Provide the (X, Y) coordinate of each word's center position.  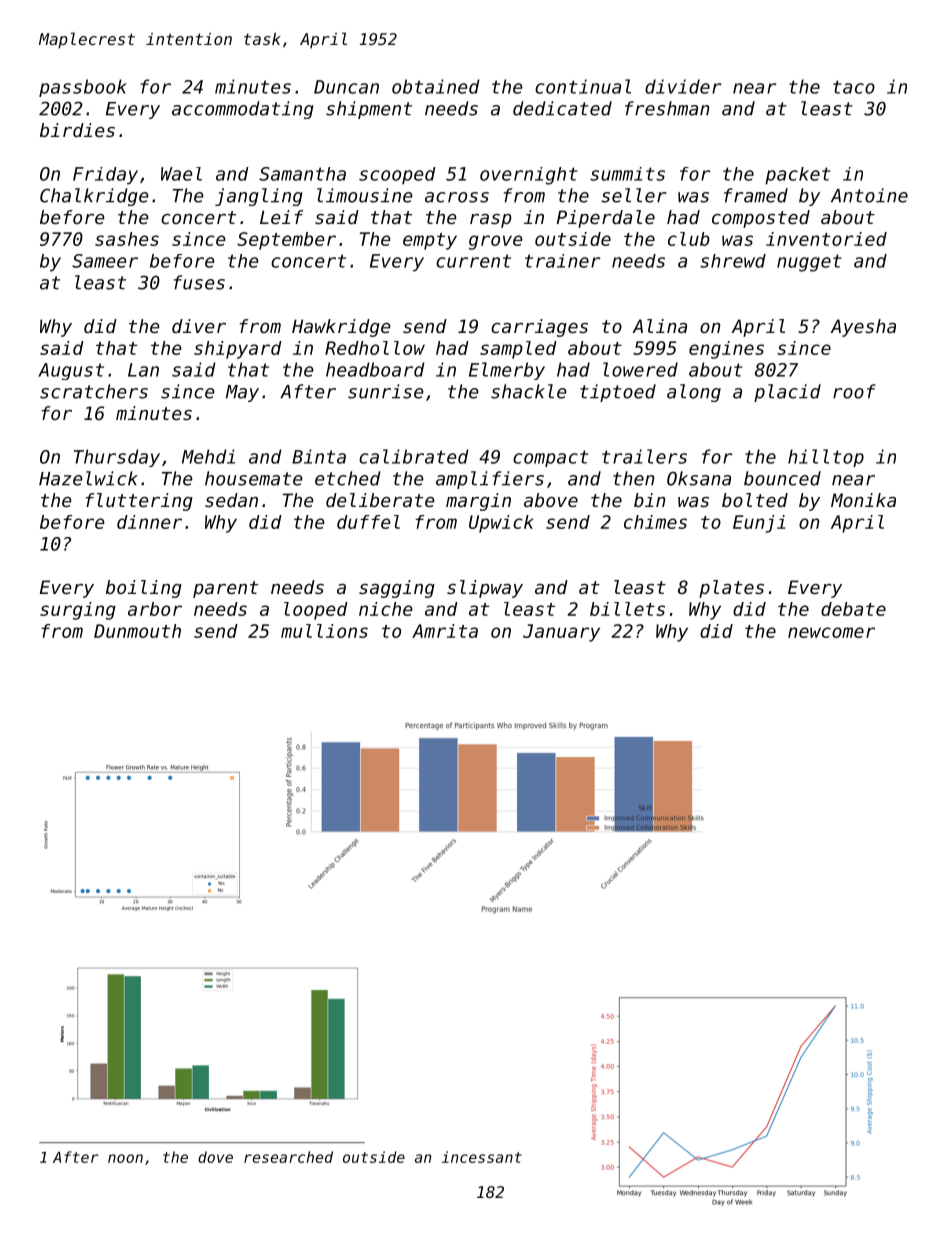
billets (627, 609)
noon (125, 1158)
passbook (83, 88)
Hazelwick (88, 478)
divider (683, 86)
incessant (482, 1157)
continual (583, 86)
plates (731, 589)
